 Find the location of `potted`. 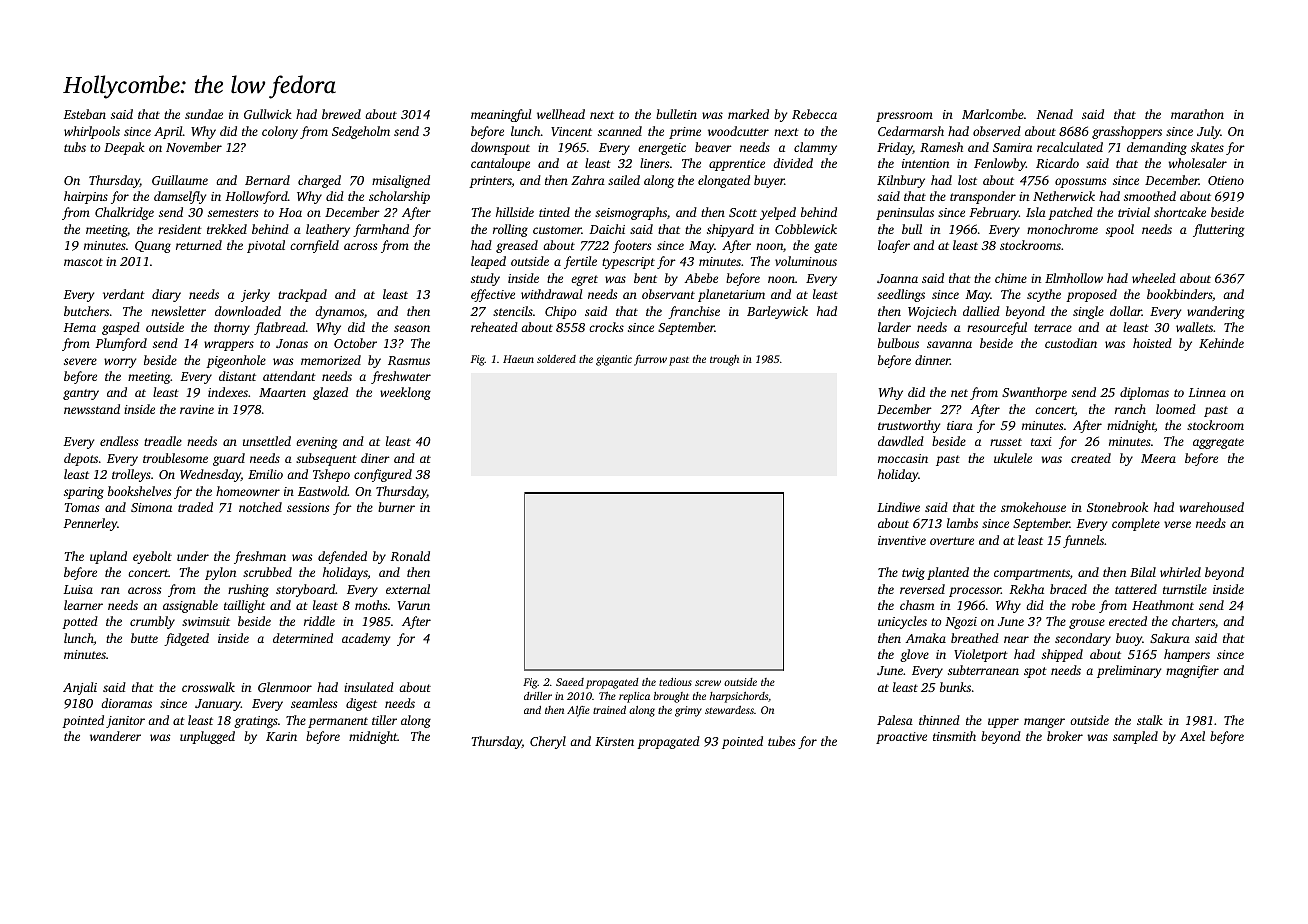

potted is located at coordinates (80, 622).
